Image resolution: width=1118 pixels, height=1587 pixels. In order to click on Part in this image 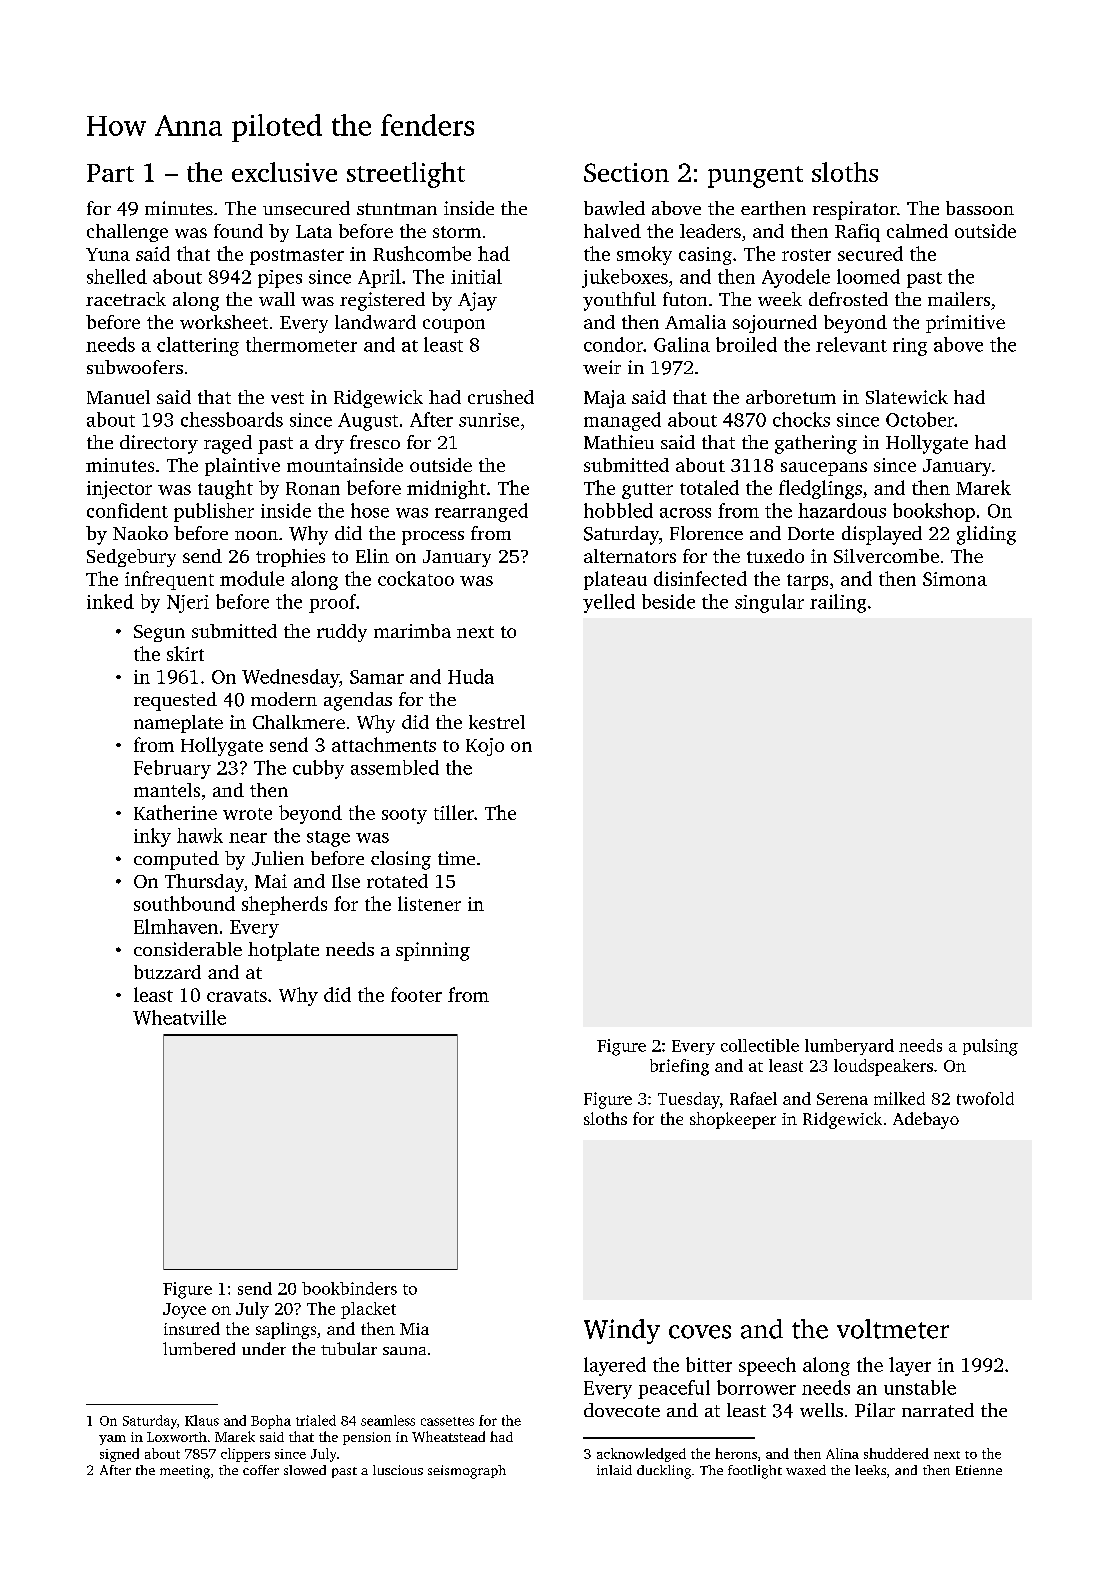, I will do `click(110, 173)`.
